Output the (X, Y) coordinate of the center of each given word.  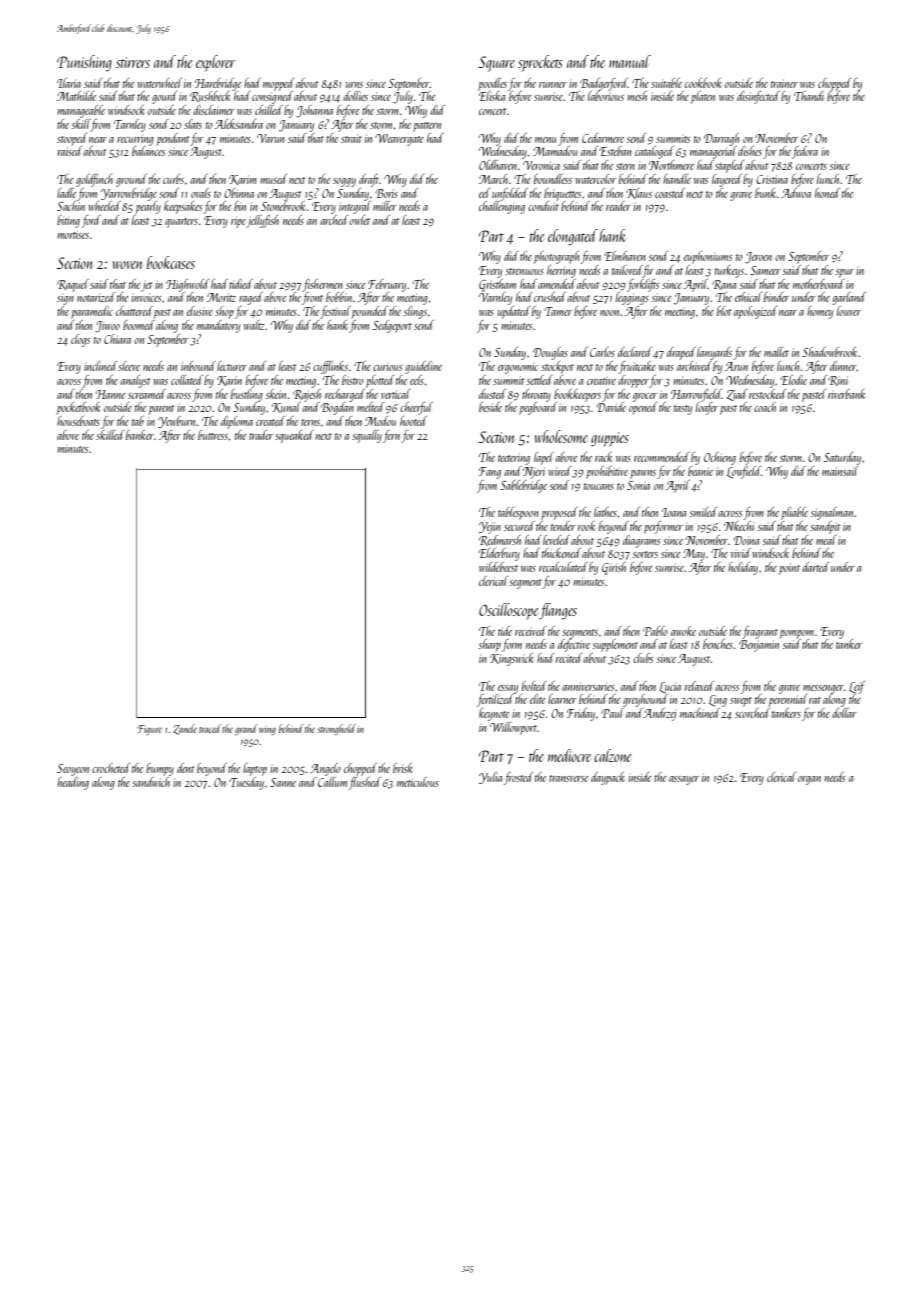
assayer (684, 780)
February (387, 285)
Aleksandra (239, 124)
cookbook (703, 83)
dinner (843, 366)
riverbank (846, 394)
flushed (365, 783)
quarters (181, 223)
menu (545, 140)
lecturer (232, 366)
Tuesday (246, 783)
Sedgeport (392, 326)
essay (508, 689)
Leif (857, 687)
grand (246, 729)
